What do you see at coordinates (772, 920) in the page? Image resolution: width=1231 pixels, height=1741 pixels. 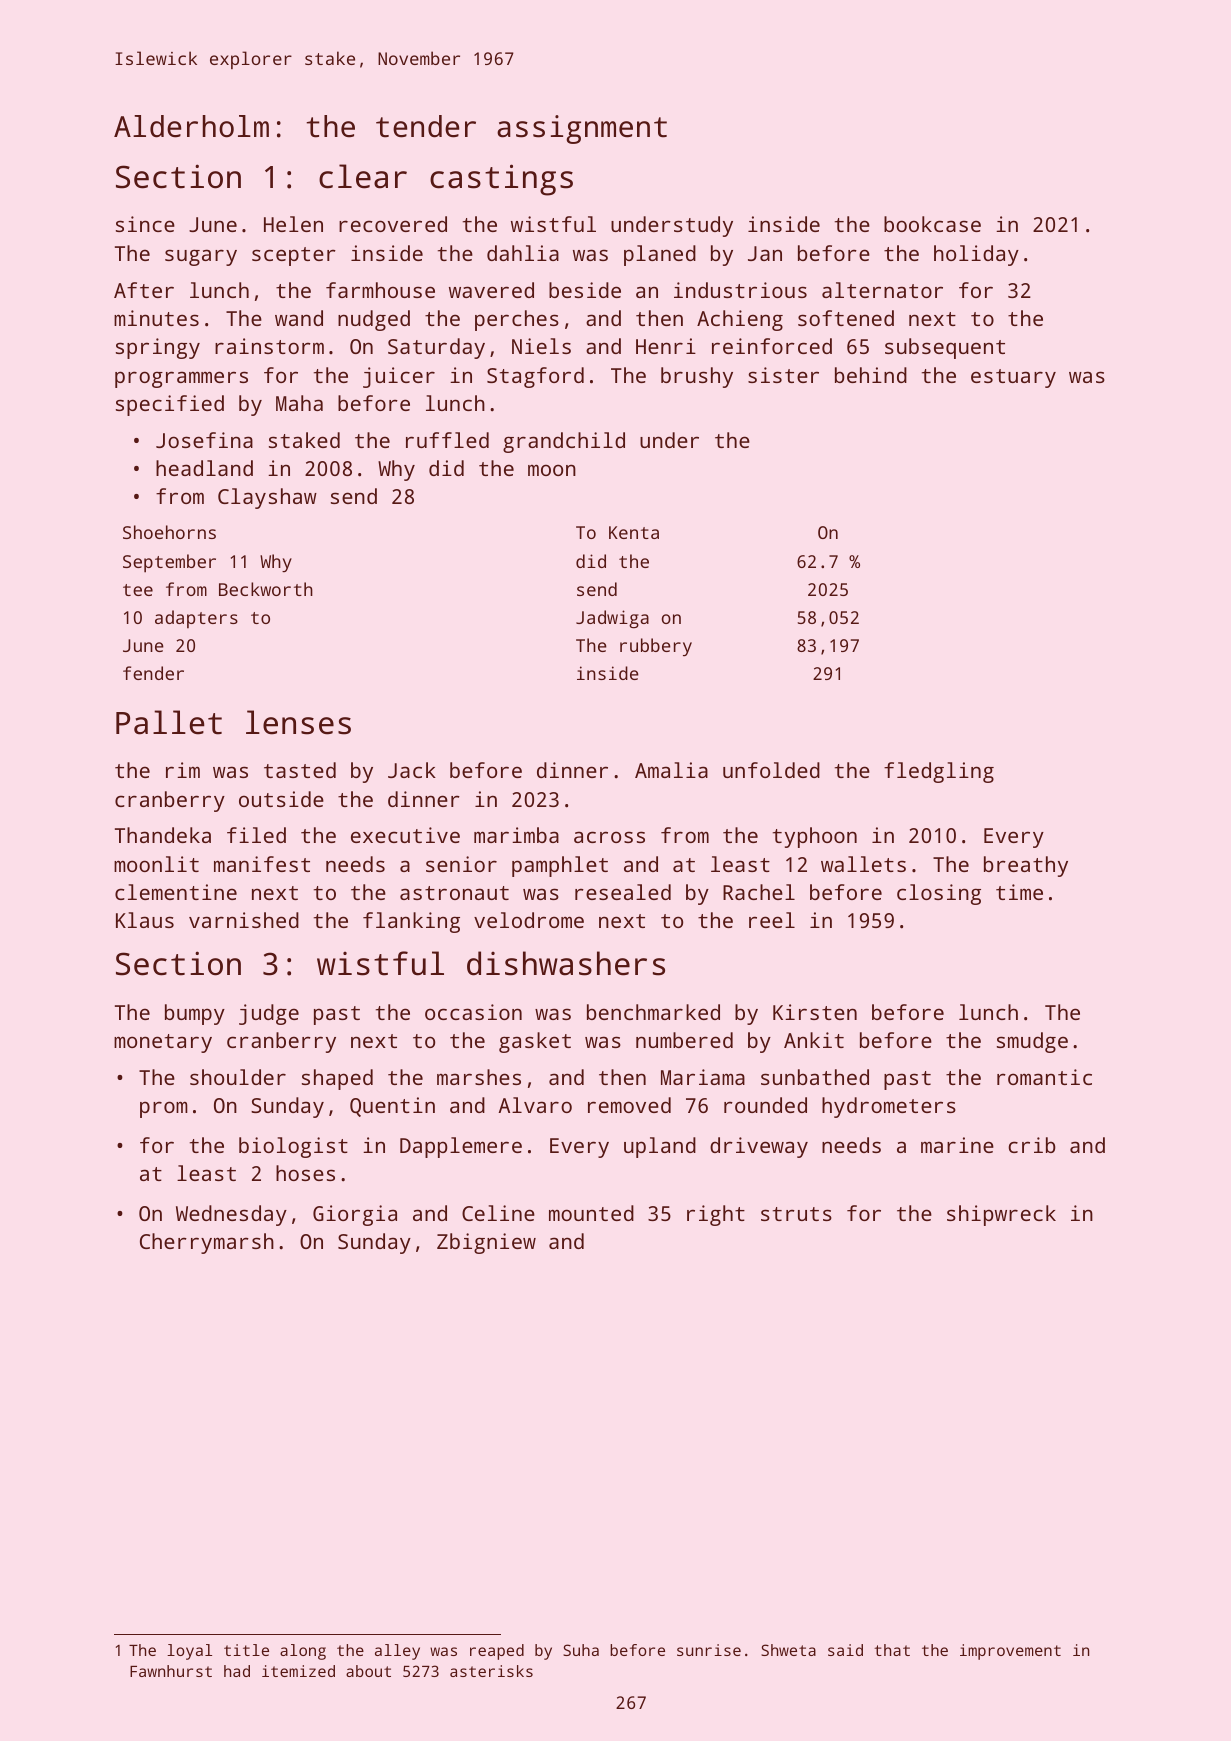 I see `reel` at bounding box center [772, 920].
